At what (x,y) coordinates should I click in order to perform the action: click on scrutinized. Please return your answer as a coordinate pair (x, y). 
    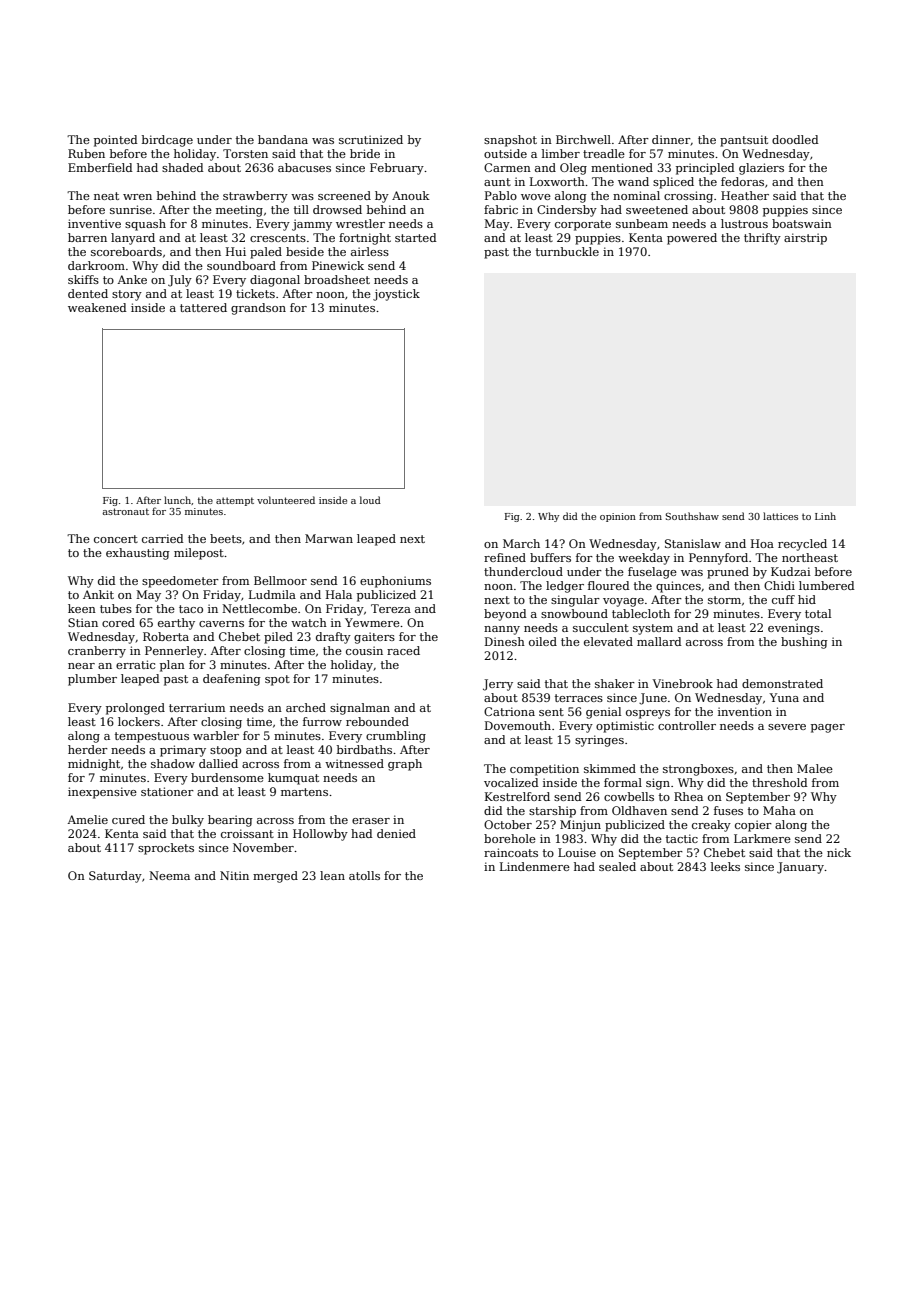
    Looking at the image, I should click on (371, 139).
